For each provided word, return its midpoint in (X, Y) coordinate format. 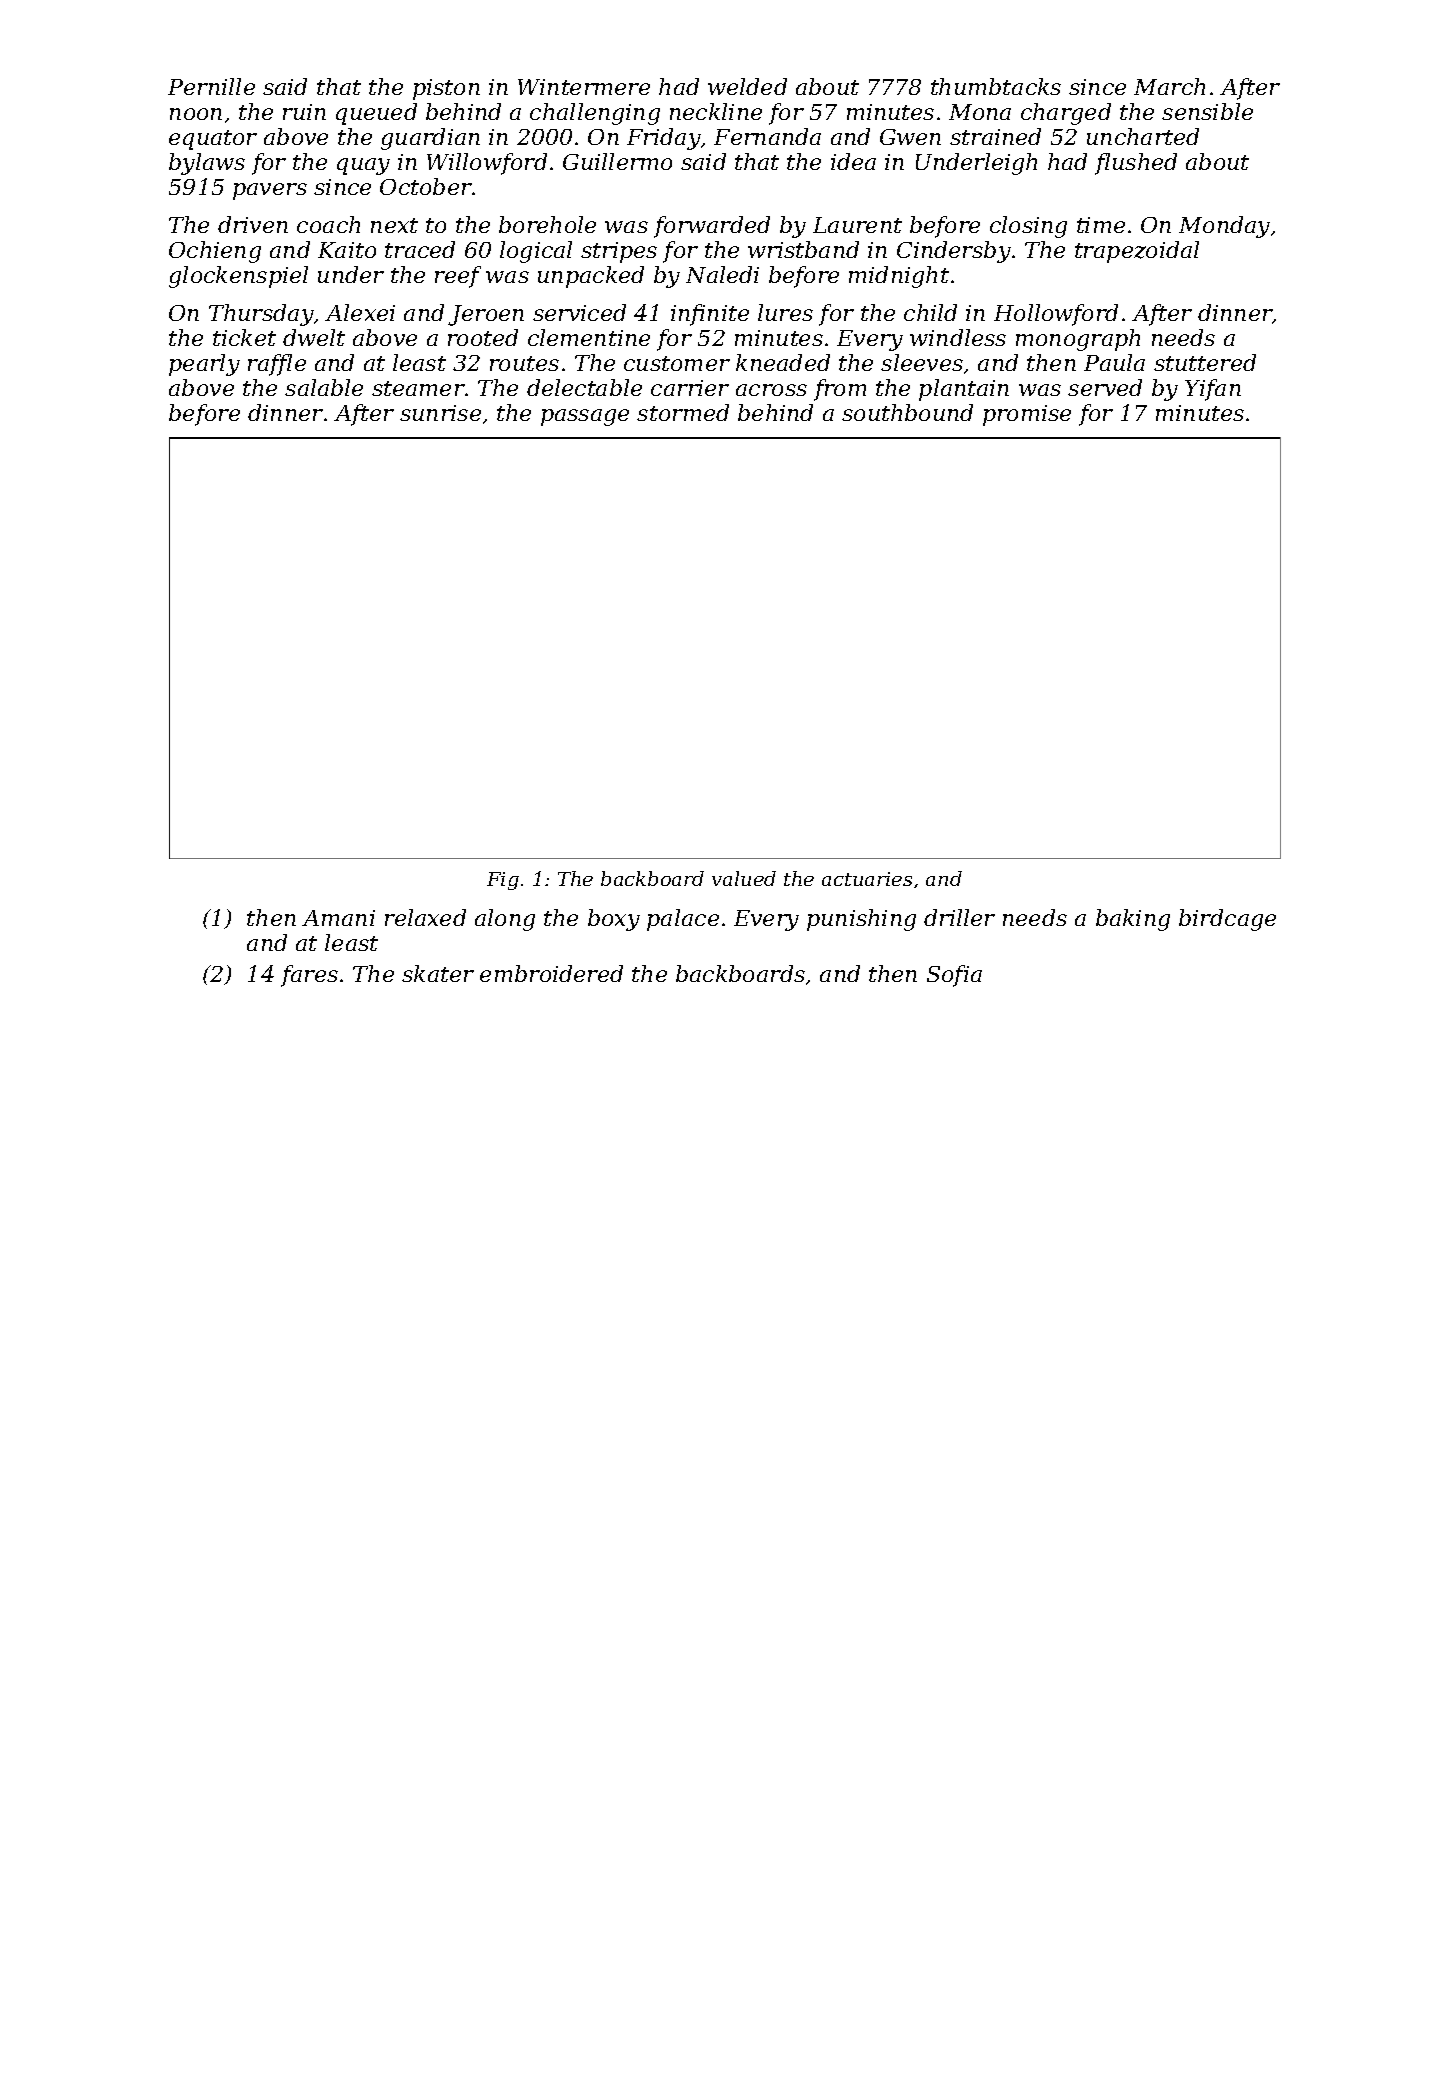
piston (446, 89)
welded (747, 86)
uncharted (1143, 136)
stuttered (1205, 362)
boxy (614, 920)
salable (324, 387)
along (505, 920)
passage (585, 417)
